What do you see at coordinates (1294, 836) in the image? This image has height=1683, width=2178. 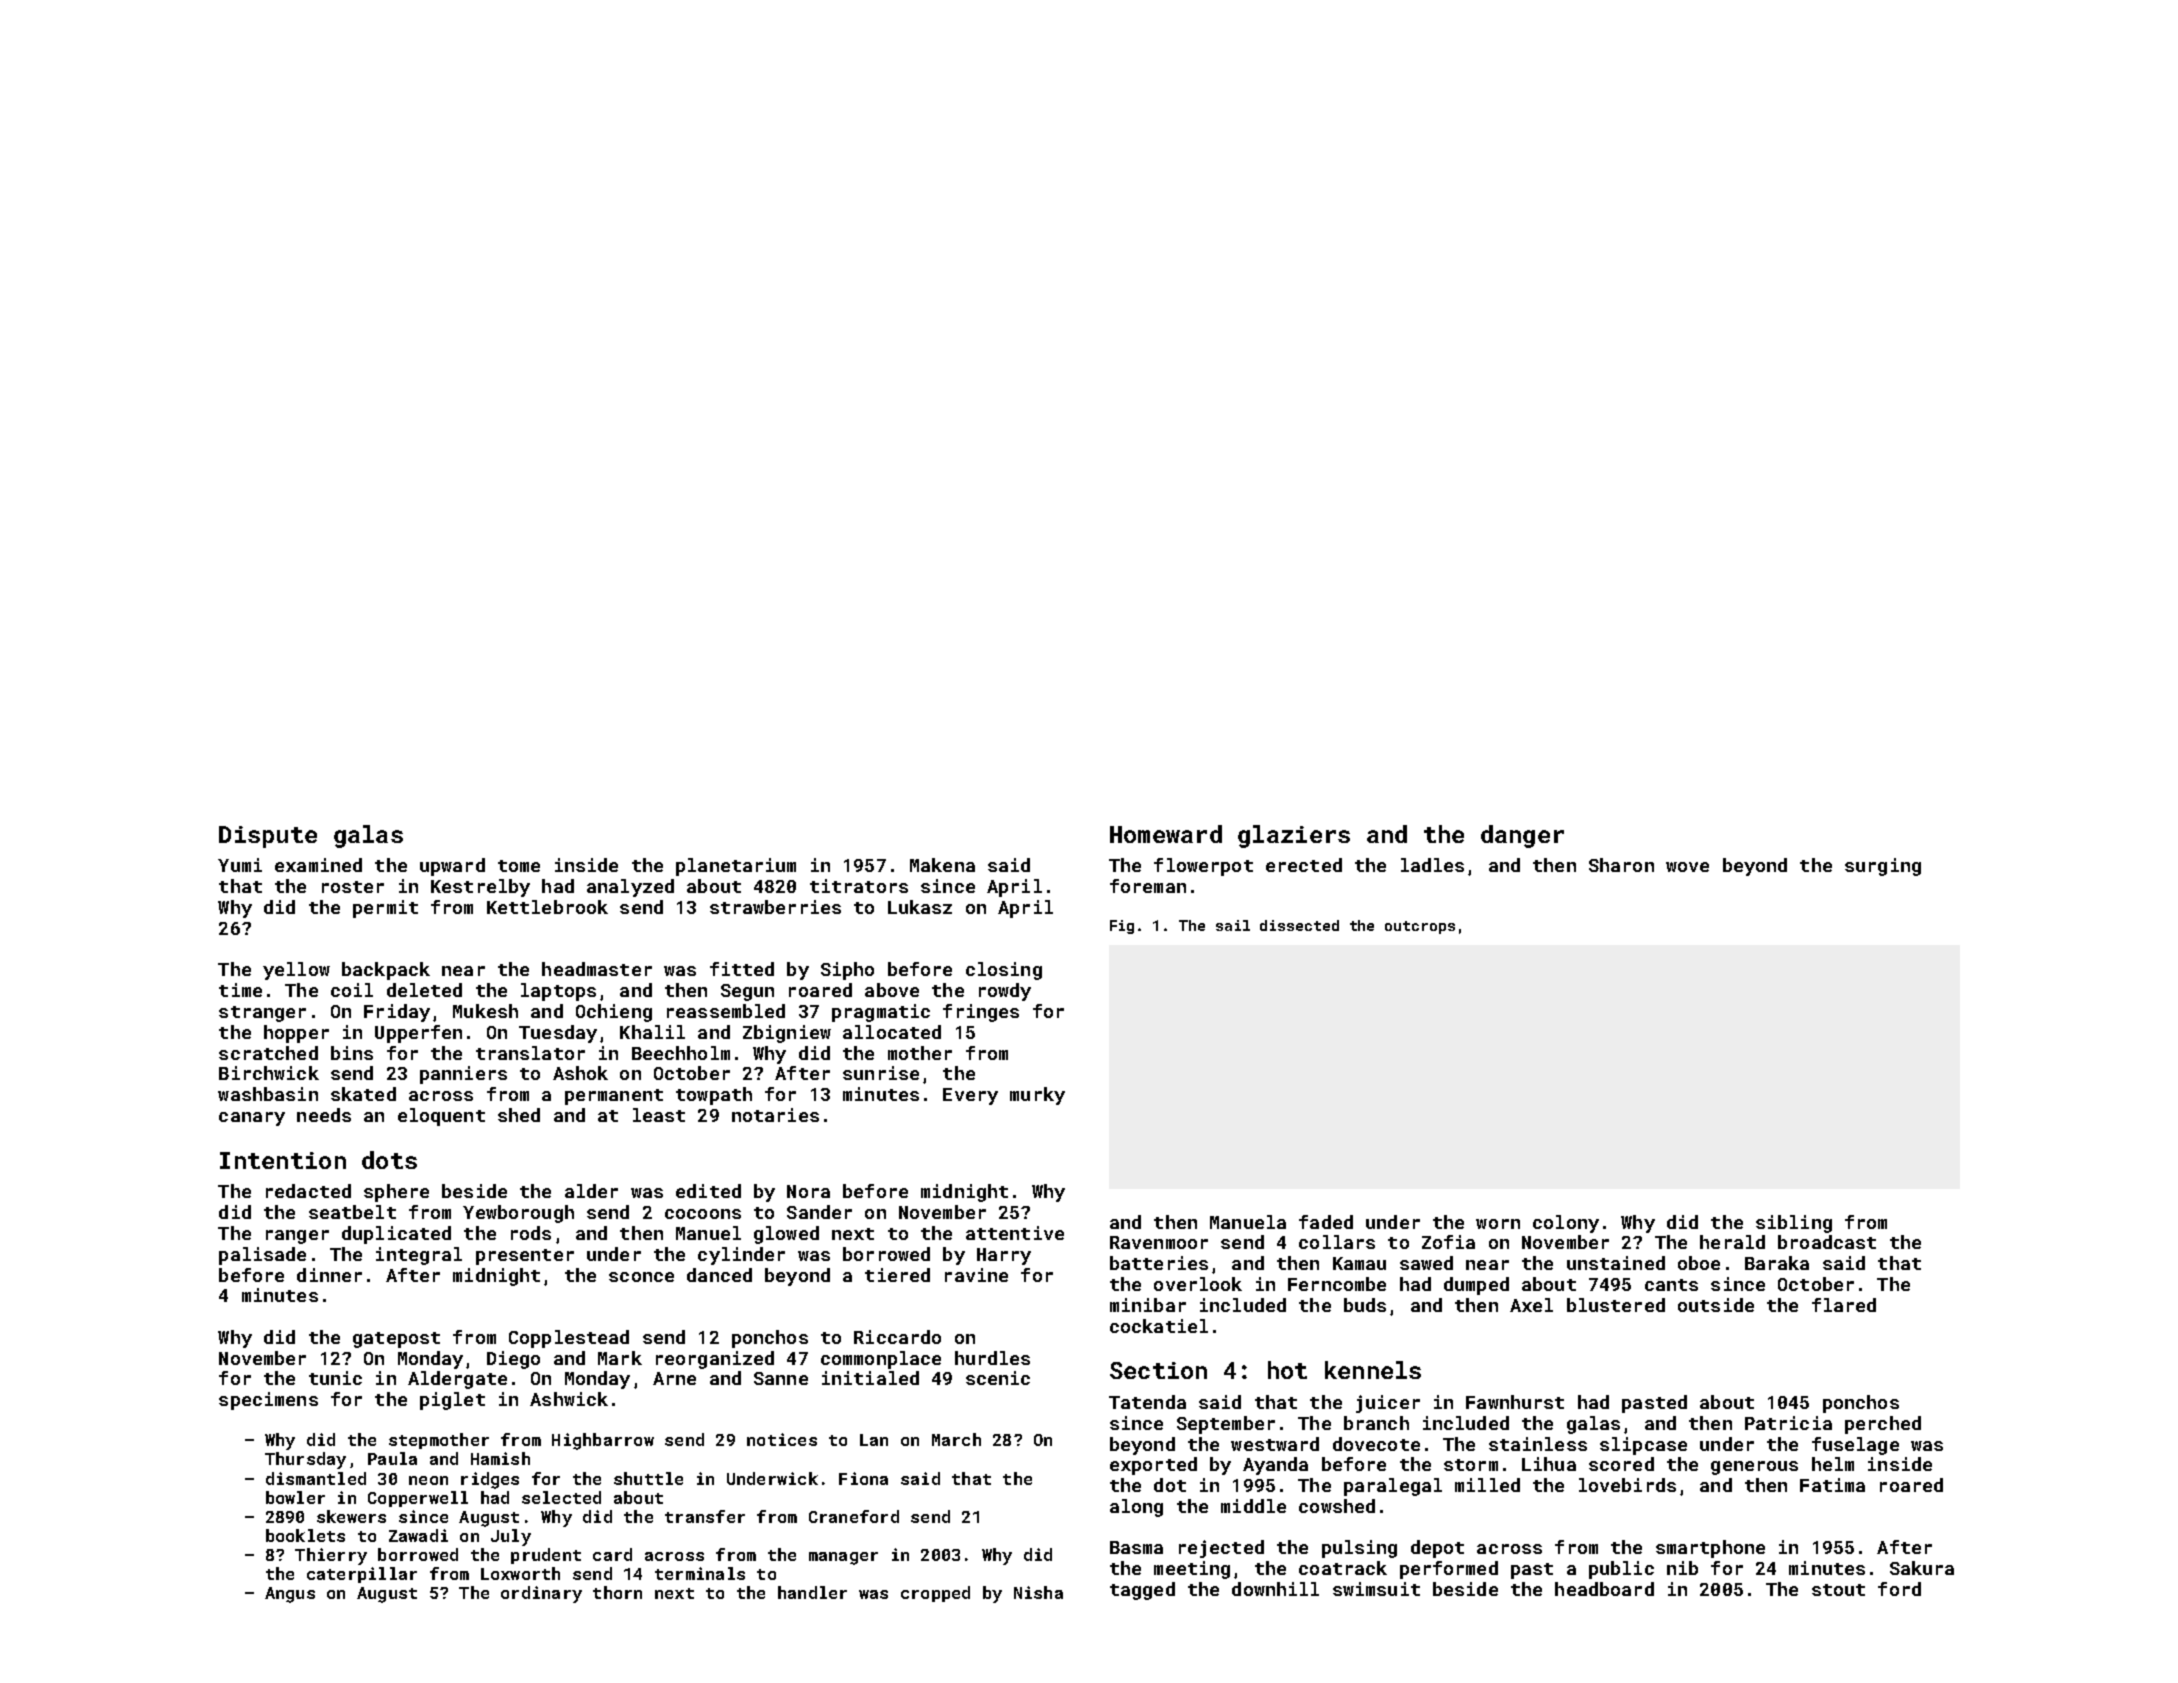 I see `glaziers` at bounding box center [1294, 836].
